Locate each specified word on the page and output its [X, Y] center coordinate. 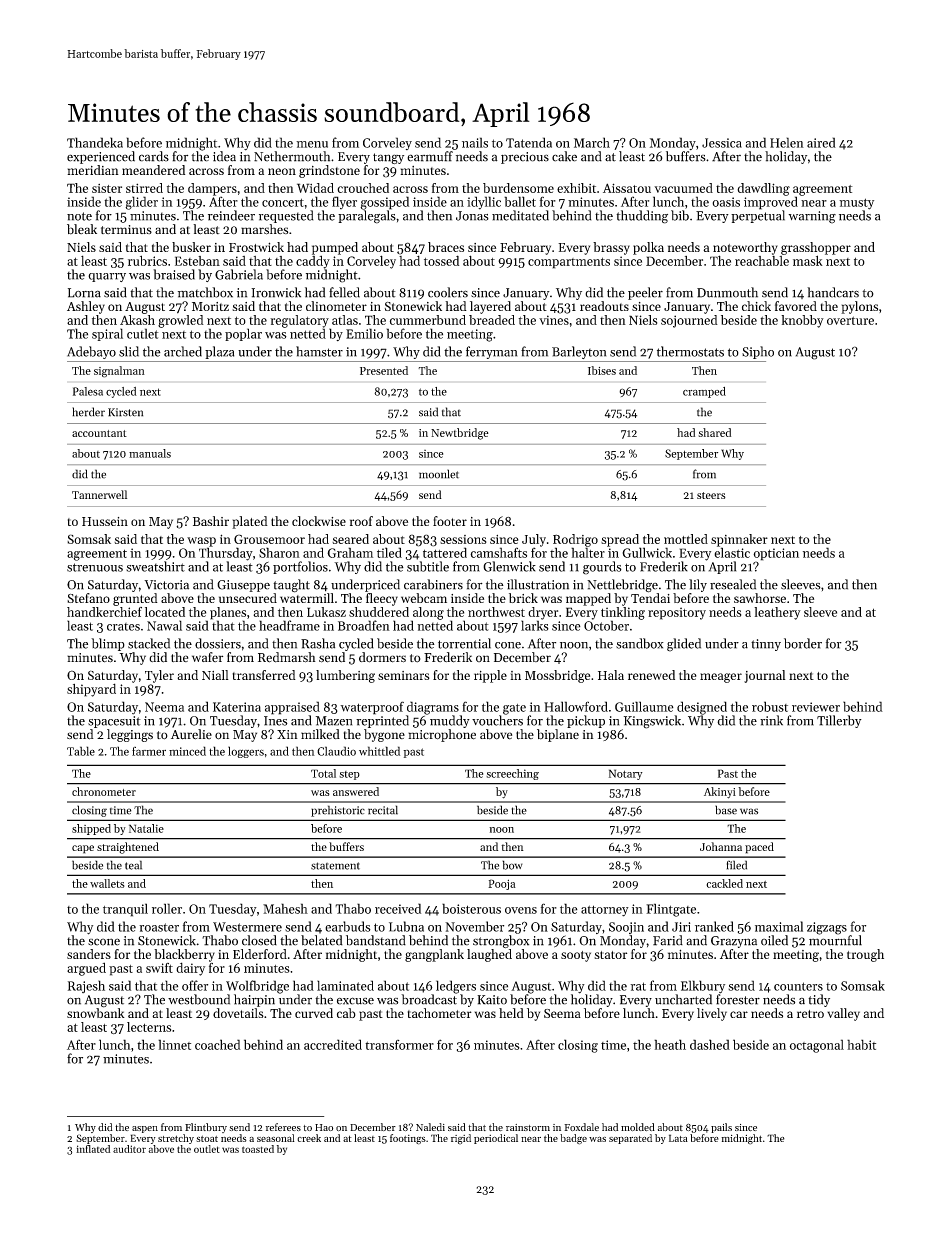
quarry [107, 277]
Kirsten [125, 412]
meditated [520, 215]
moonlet [439, 474]
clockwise [319, 521]
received [398, 908]
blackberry [184, 955]
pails [721, 1128]
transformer [399, 1045]
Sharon [279, 552]
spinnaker [739, 540]
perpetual [758, 216]
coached [218, 1044]
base [726, 810]
